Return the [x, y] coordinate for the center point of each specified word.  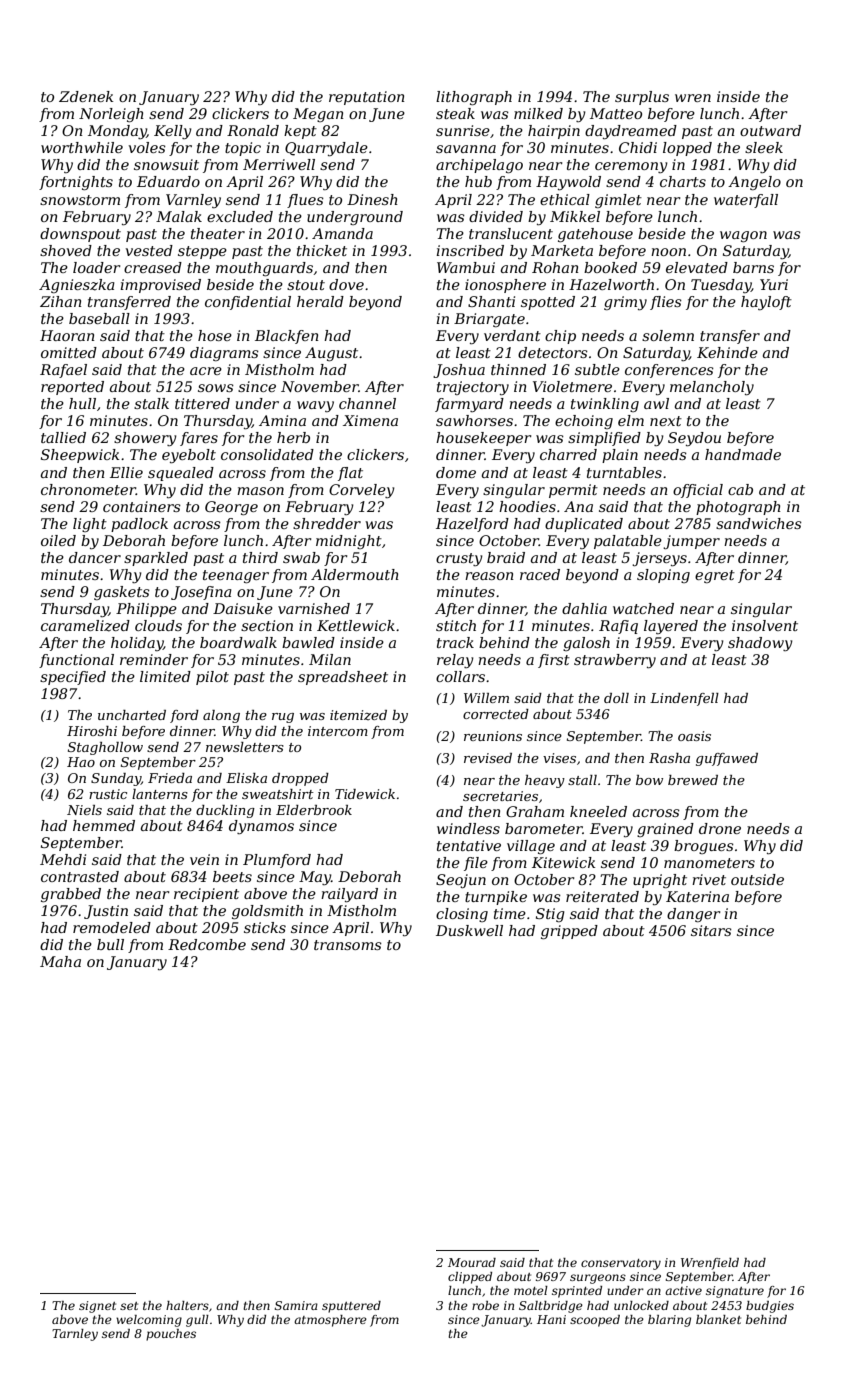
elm [631, 420]
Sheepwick [80, 456]
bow [649, 780]
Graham [535, 811]
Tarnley [75, 1335]
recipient [206, 895]
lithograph [474, 98]
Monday [117, 132]
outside [757, 879]
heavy [545, 781]
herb [293, 437]
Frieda [170, 778]
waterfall [746, 201]
